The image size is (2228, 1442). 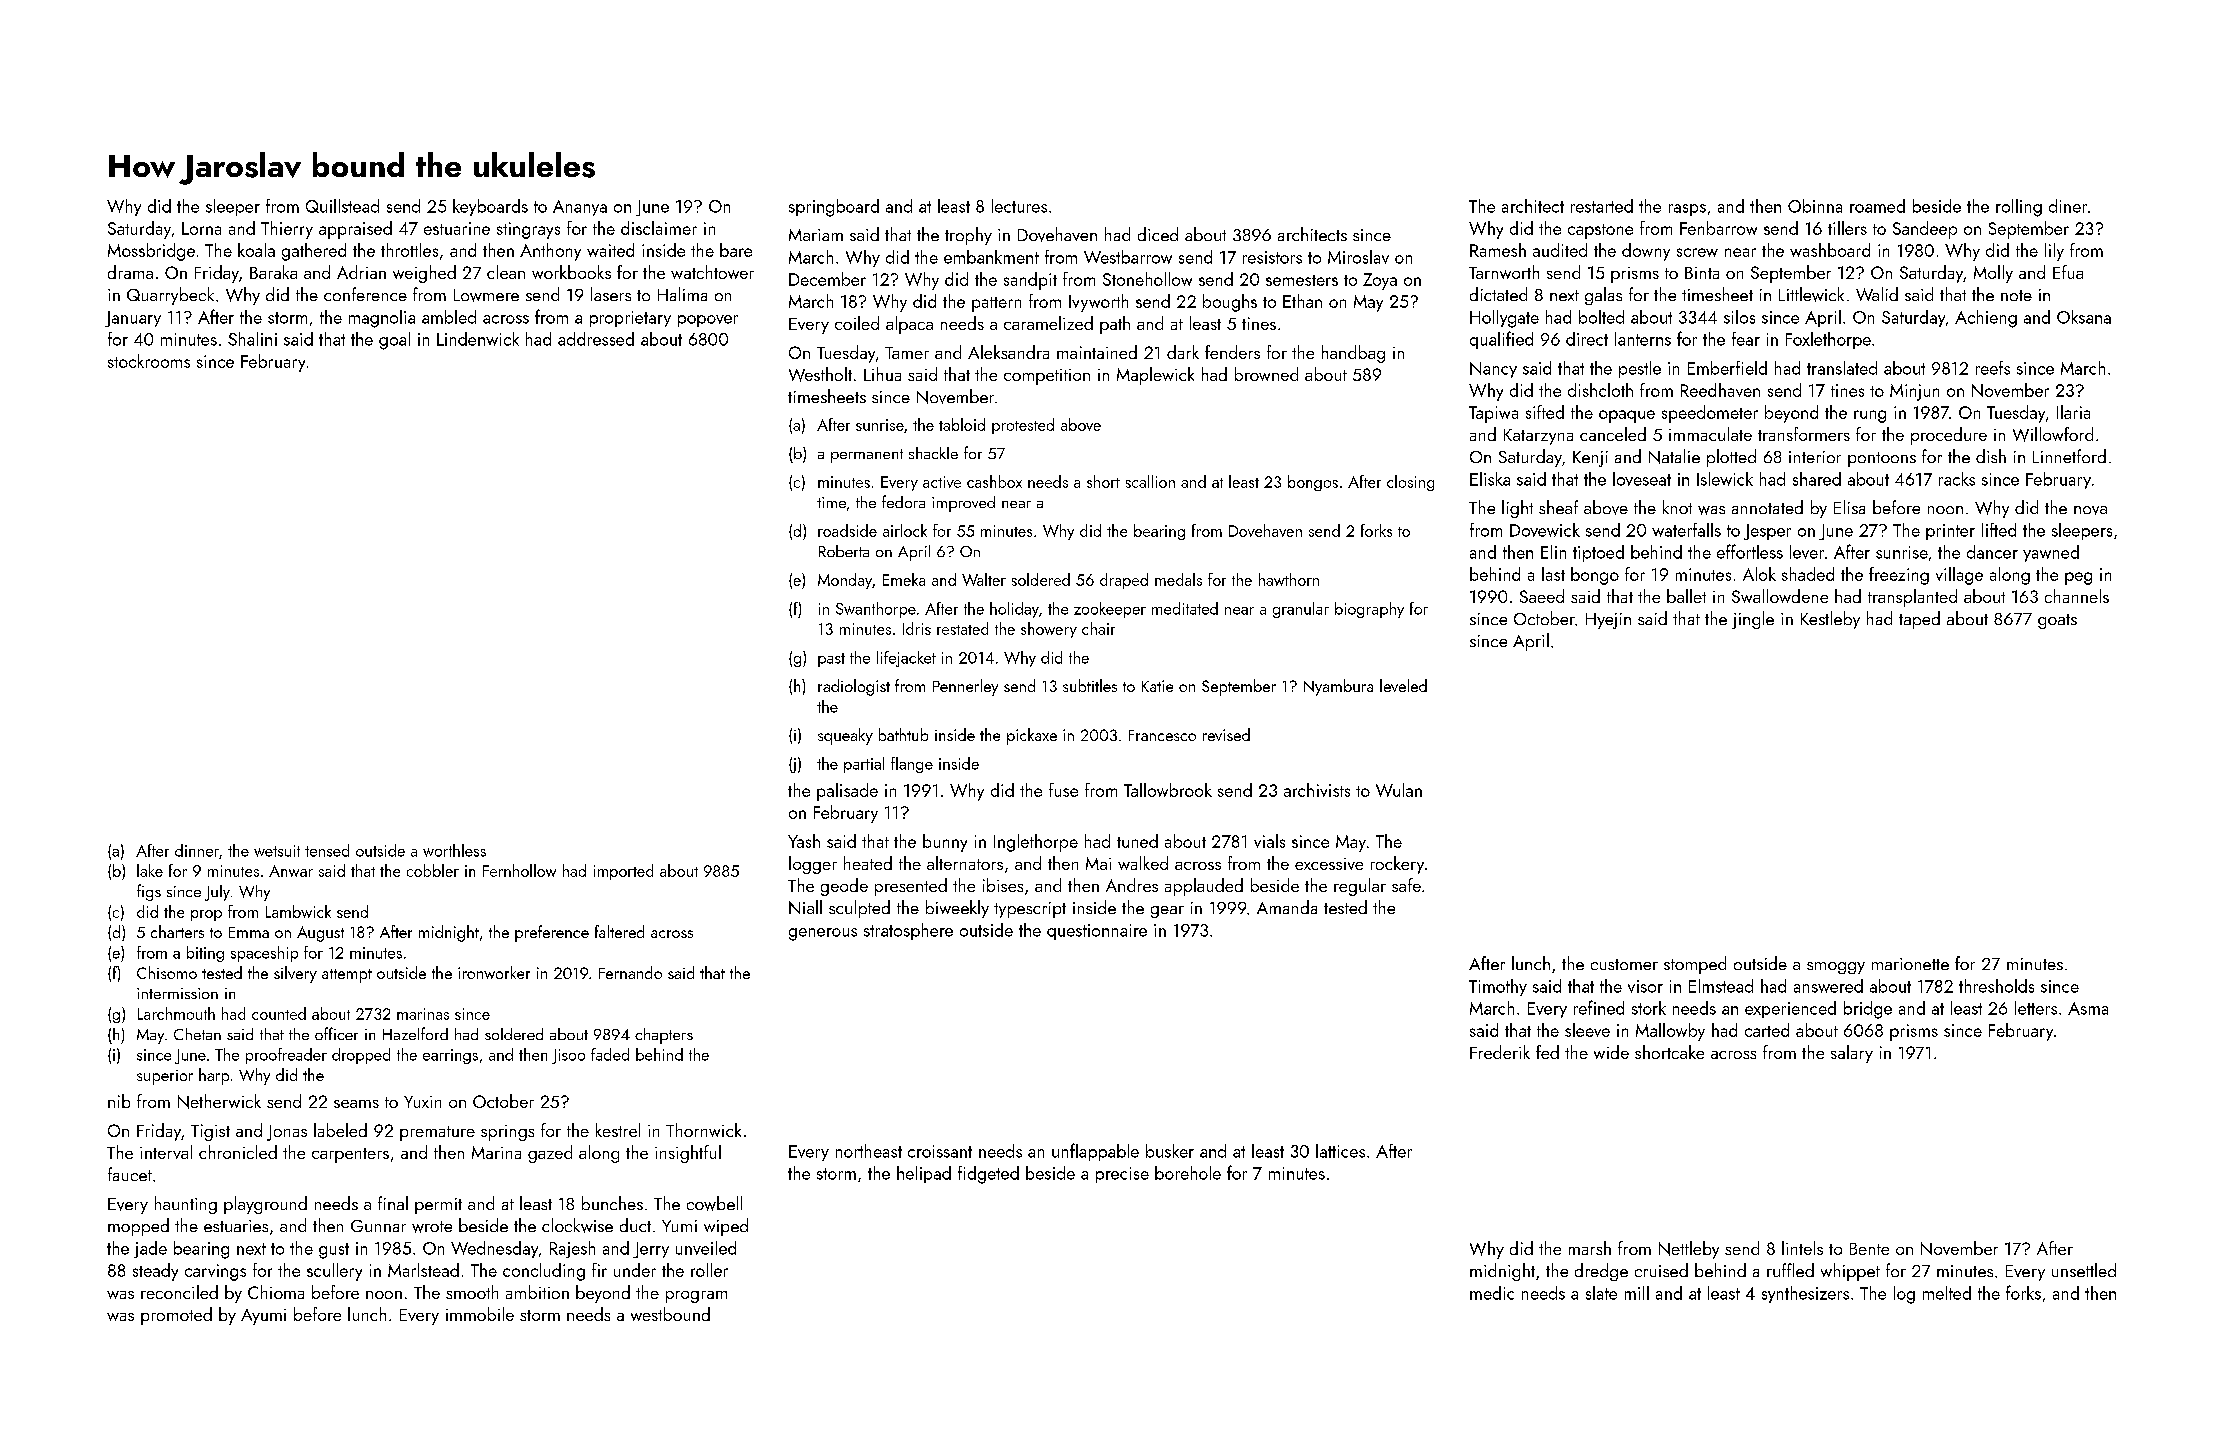 I want to click on salary, so click(x=1852, y=1054).
